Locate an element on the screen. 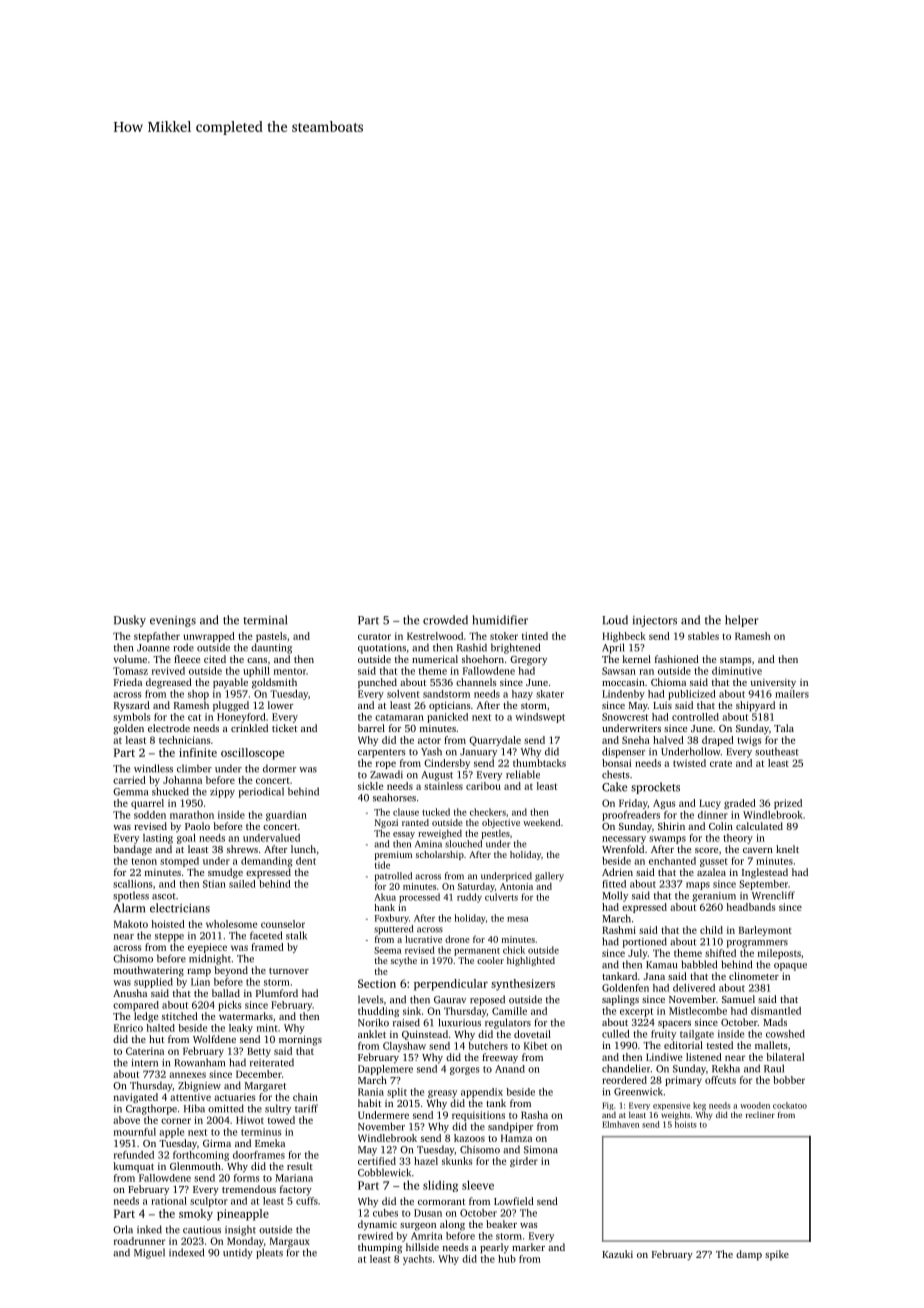 The width and height of the screenshot is (924, 1308). terminal is located at coordinates (265, 620).
